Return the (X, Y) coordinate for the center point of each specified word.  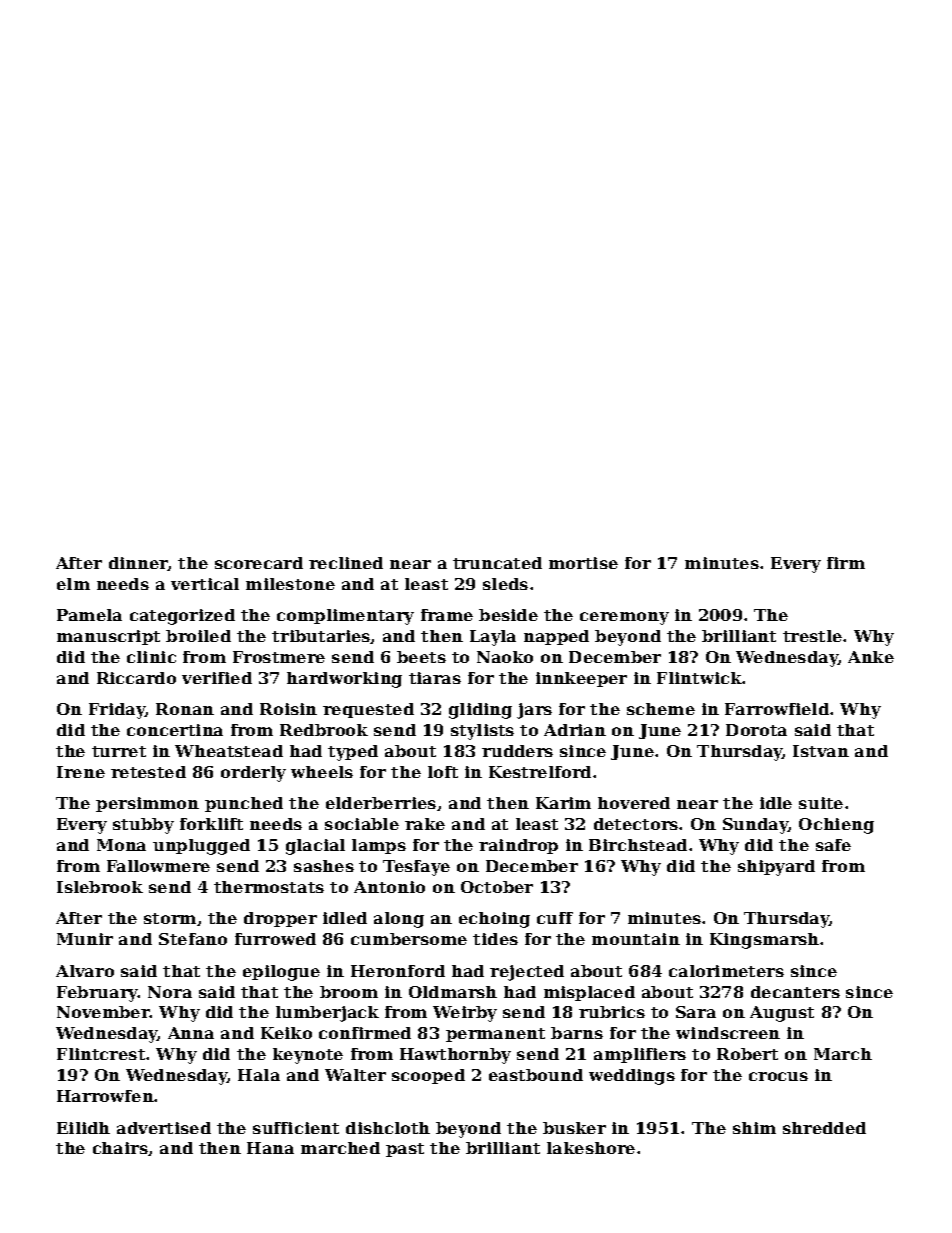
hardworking (344, 680)
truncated (497, 563)
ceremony (624, 618)
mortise (583, 563)
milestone (290, 584)
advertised (164, 1128)
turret (119, 751)
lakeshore (591, 1148)
